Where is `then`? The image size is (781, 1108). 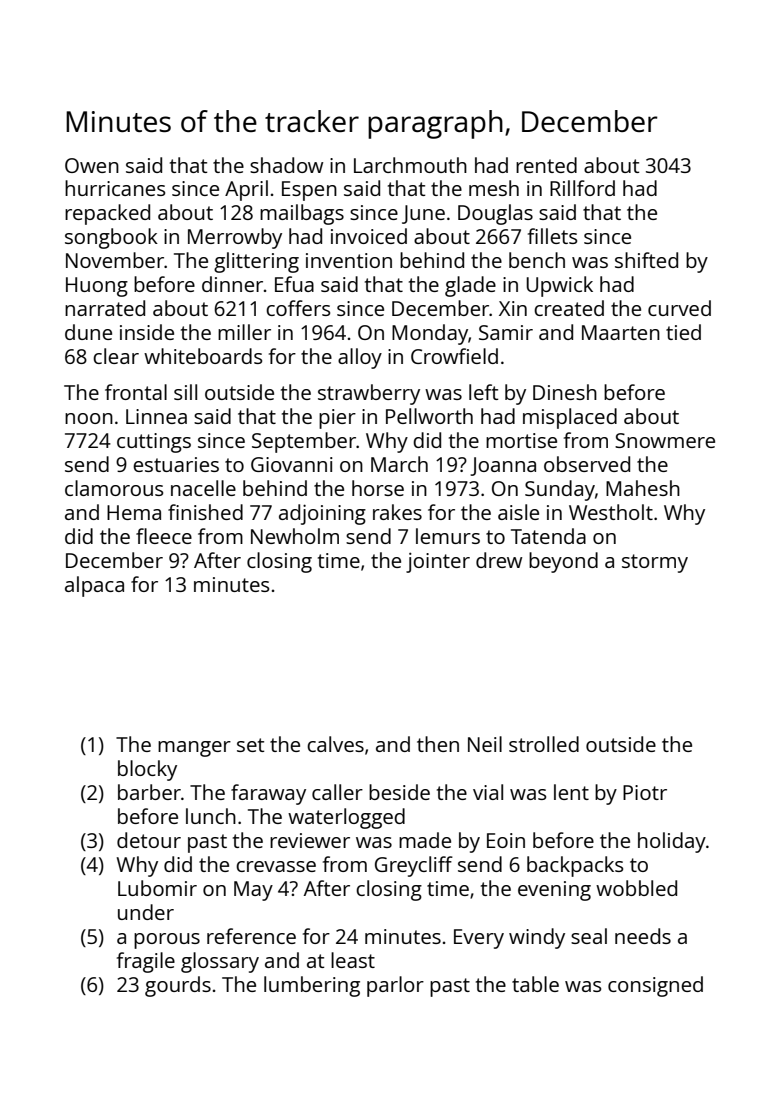
then is located at coordinates (438, 744).
